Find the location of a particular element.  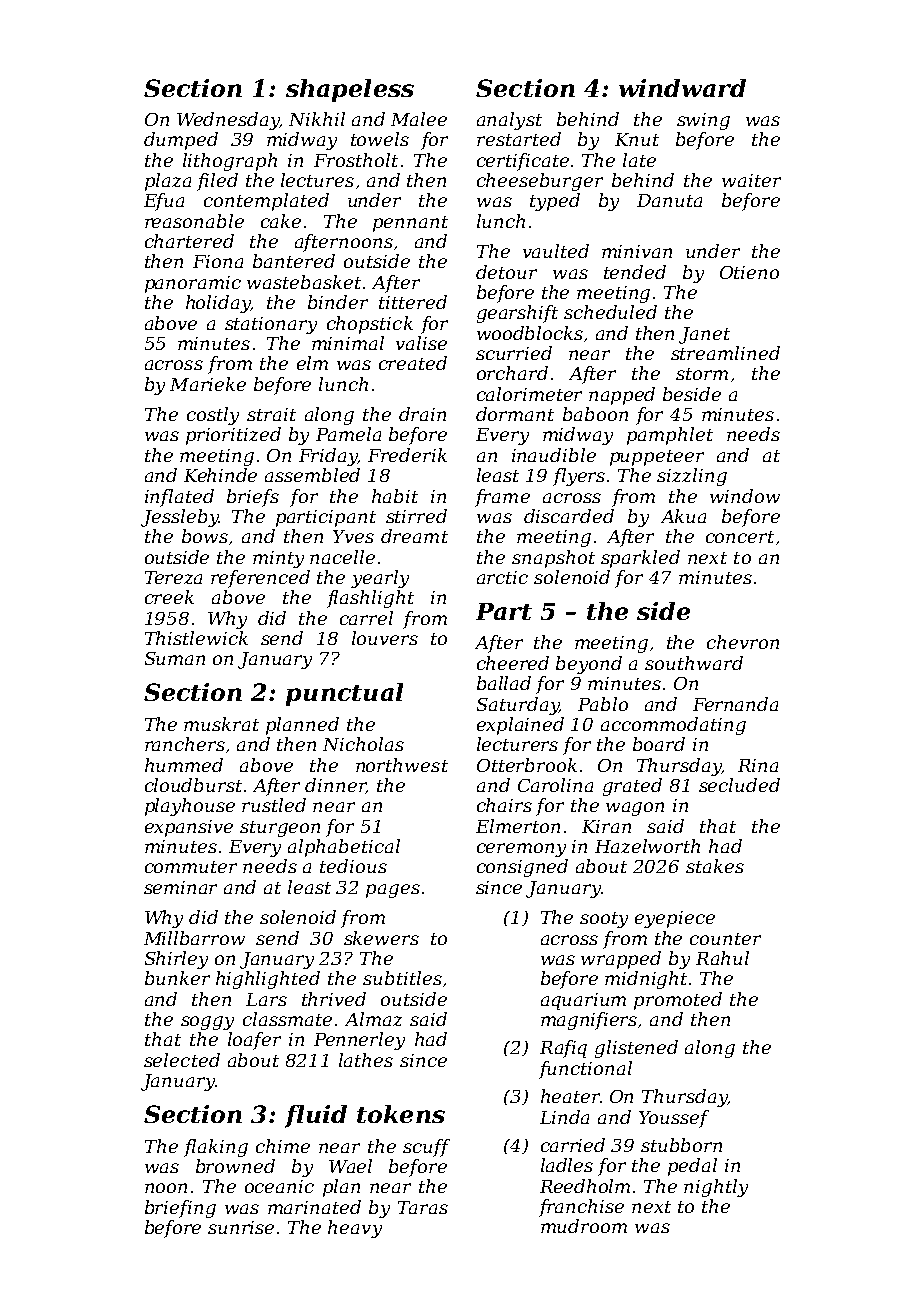

tittered is located at coordinates (413, 302).
